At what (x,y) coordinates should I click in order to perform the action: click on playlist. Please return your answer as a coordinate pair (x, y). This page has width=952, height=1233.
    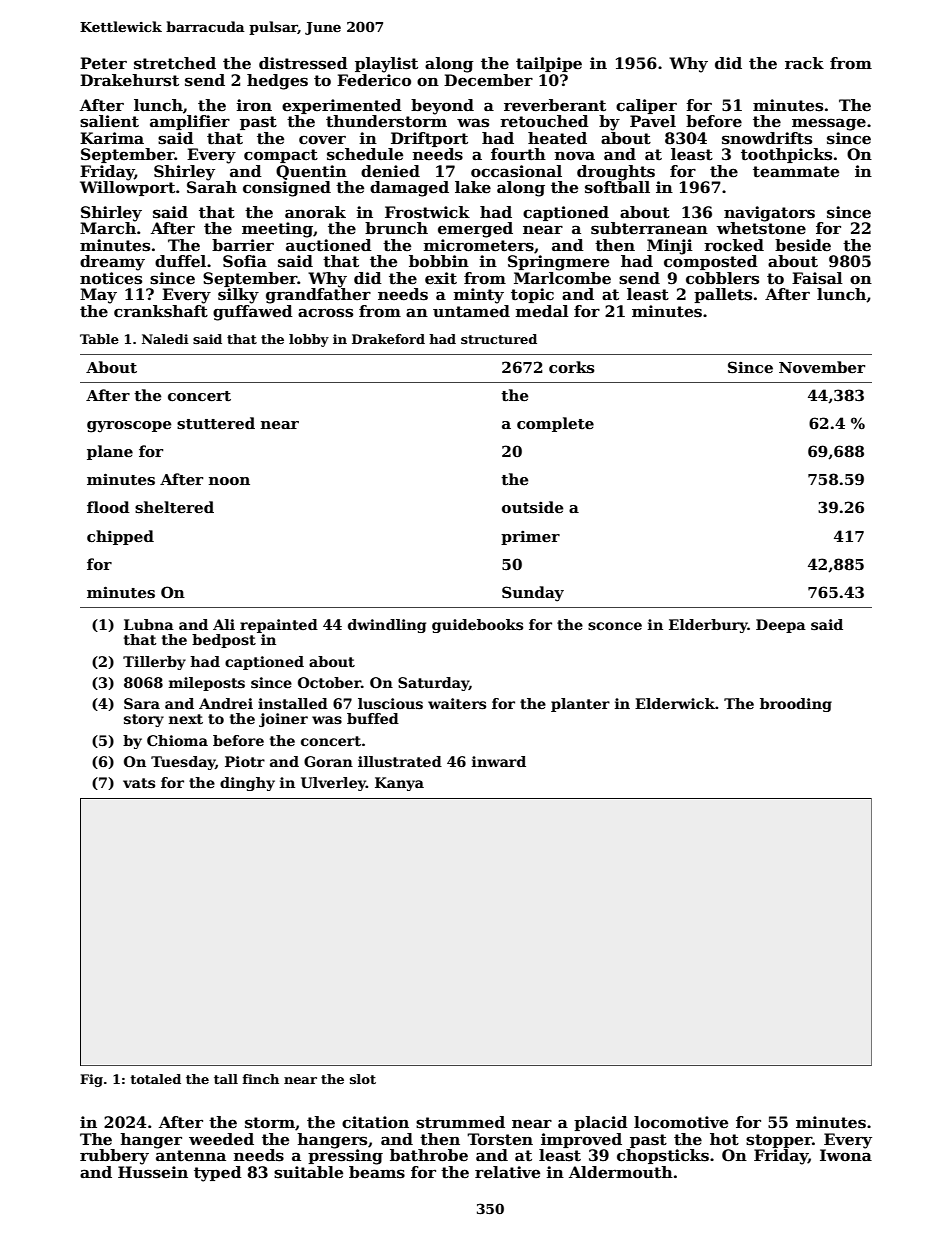
    Looking at the image, I should click on (386, 65).
